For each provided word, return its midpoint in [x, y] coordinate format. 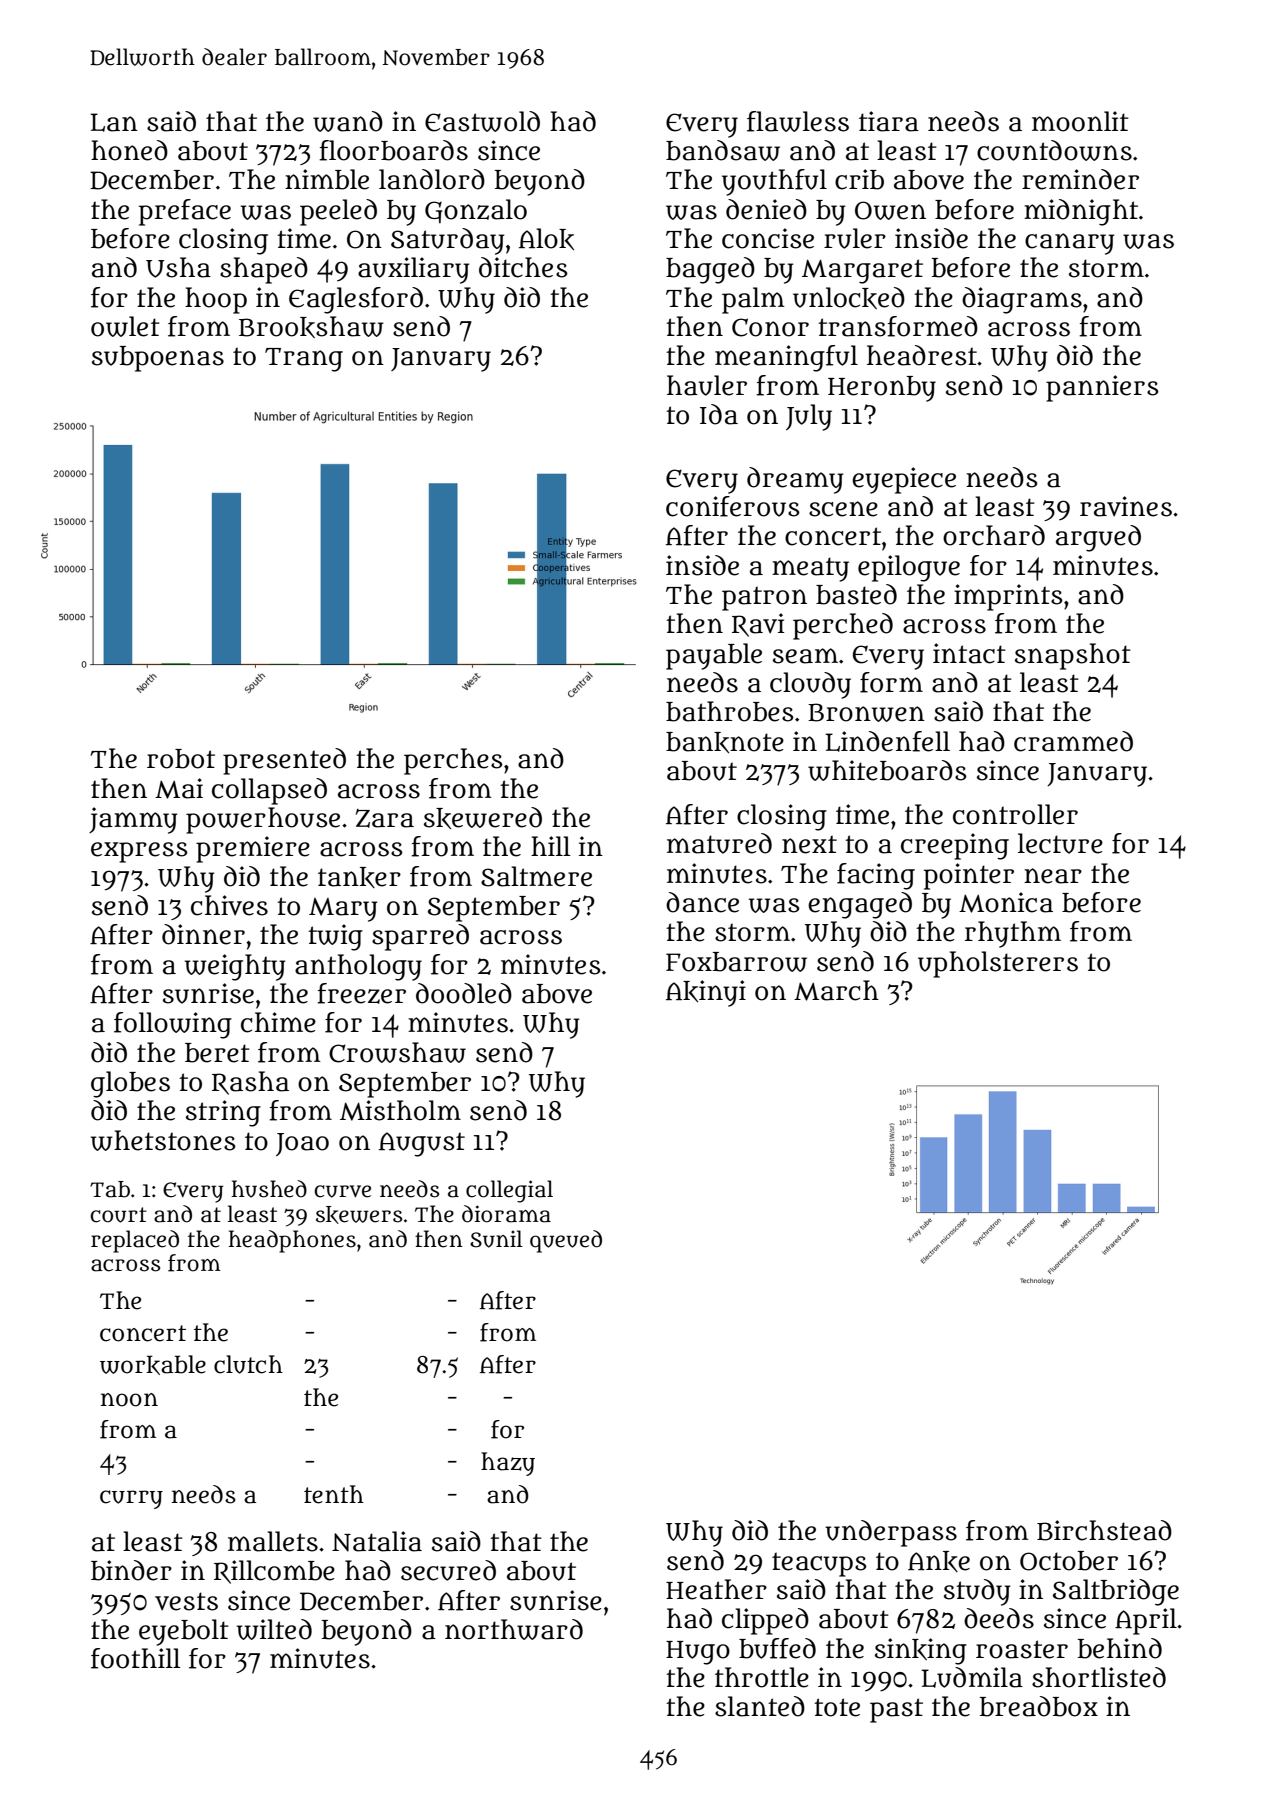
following [173, 1025]
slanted [760, 1706]
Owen [890, 210]
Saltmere [536, 876]
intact [969, 653]
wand [348, 121]
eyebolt [184, 1632]
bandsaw [723, 150]
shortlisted [1099, 1677]
